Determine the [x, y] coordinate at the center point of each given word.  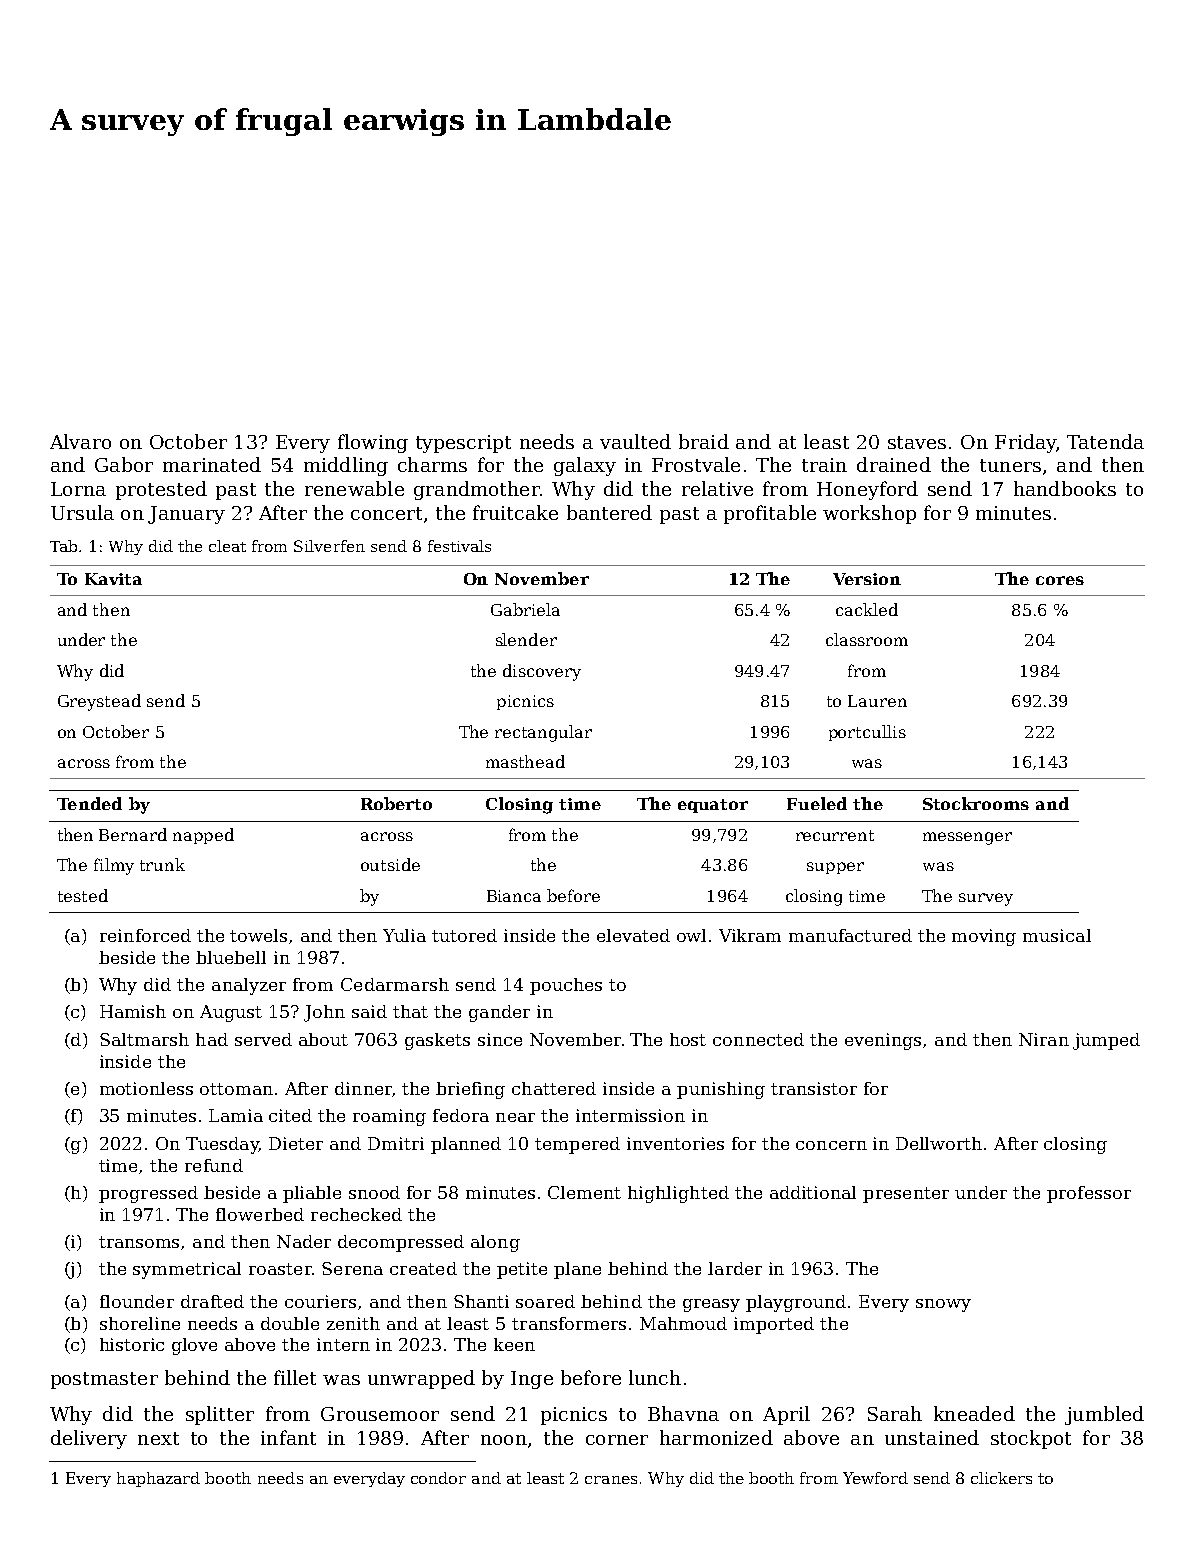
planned [466, 1145]
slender [526, 639]
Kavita [113, 579]
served [263, 1039]
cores [1060, 580]
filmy [114, 866]
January [186, 515]
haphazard [158, 1479]
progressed [148, 1194]
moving [984, 937]
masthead [525, 761]
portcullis [867, 733]
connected [758, 1039]
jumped [1106, 1041]
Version [867, 579]
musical [1057, 935]
